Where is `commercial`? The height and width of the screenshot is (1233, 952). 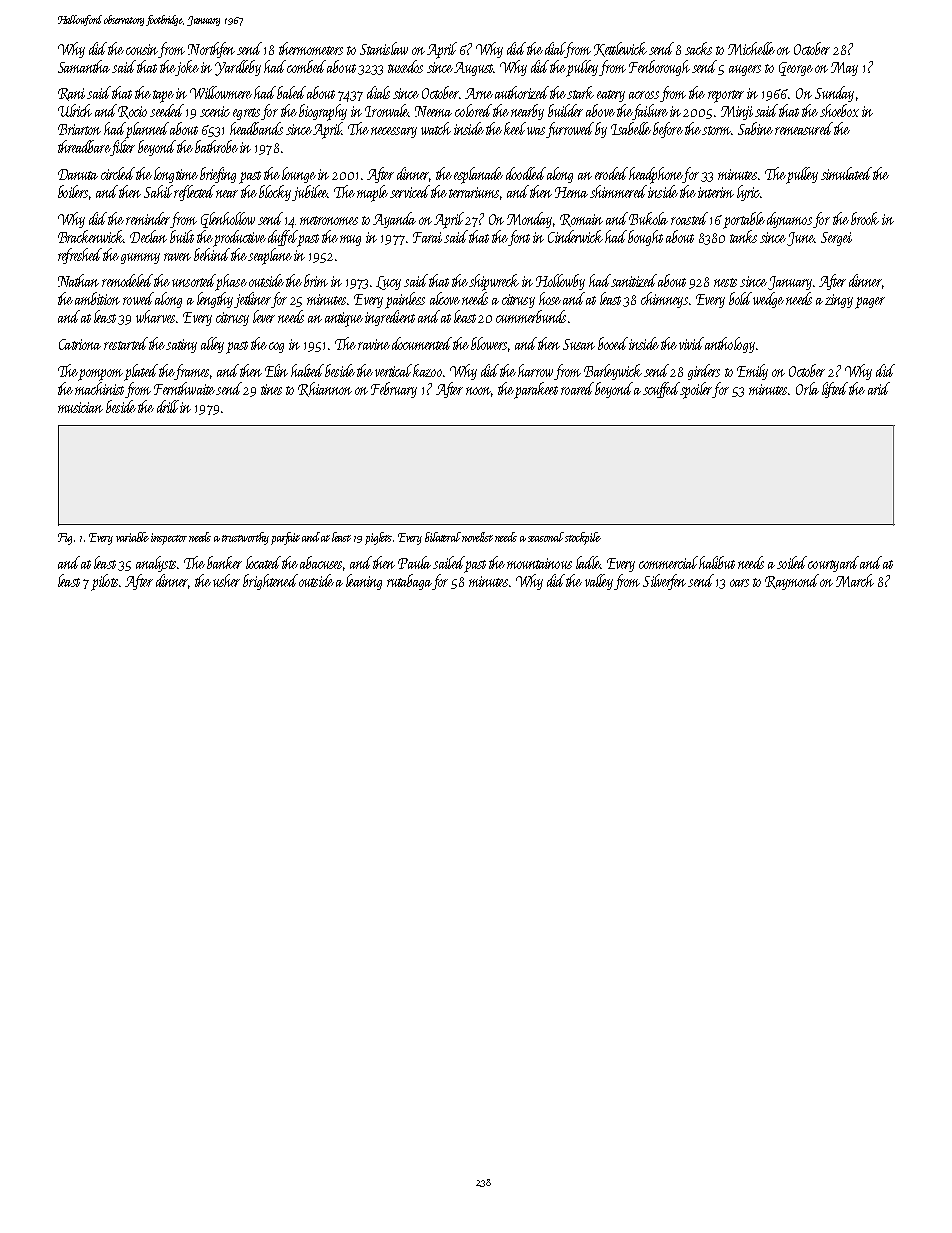
commercial is located at coordinates (668, 562).
